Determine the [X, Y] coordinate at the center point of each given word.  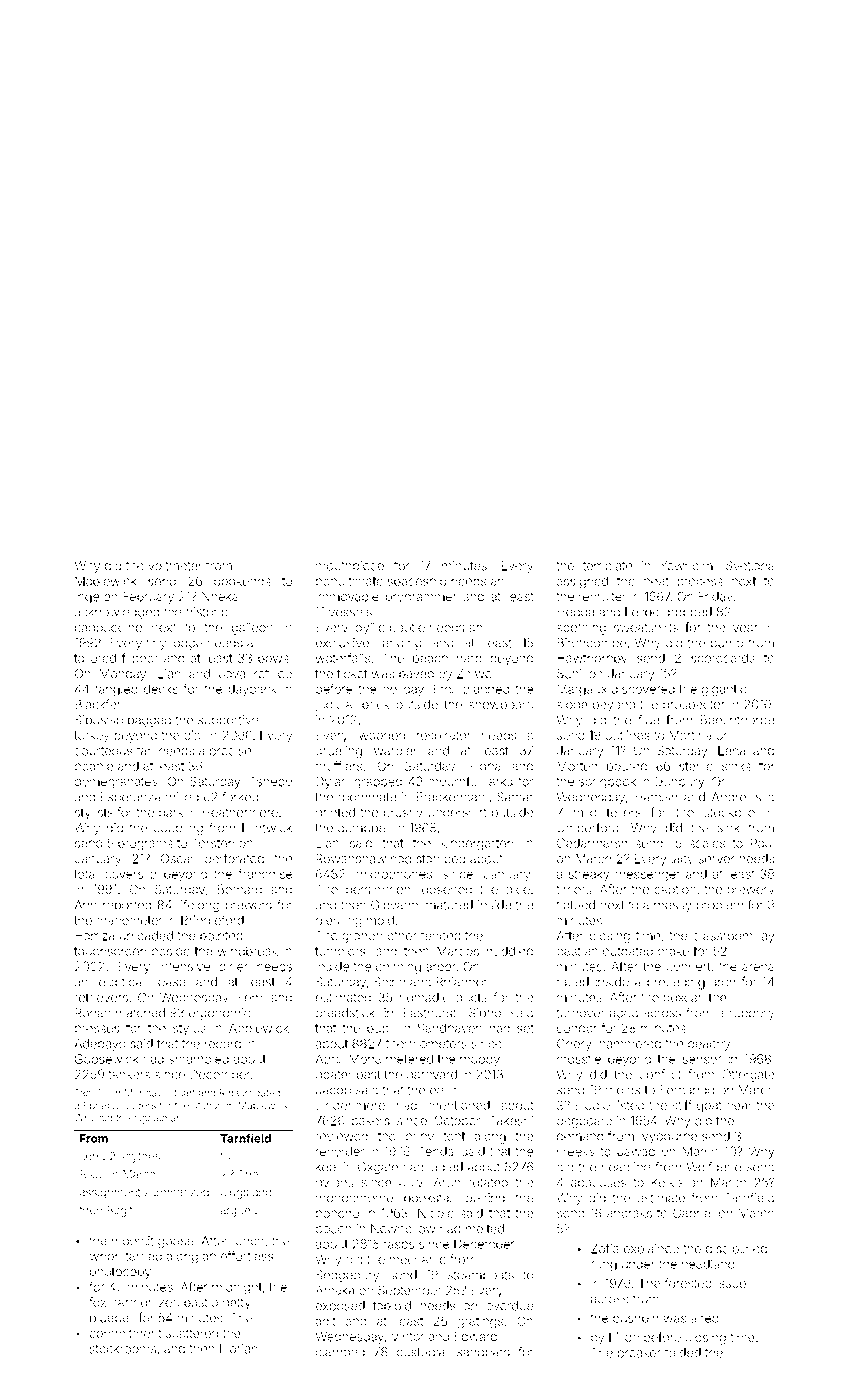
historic [207, 612]
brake [673, 951]
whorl [105, 1256]
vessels [350, 612]
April [327, 1060]
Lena [731, 751]
